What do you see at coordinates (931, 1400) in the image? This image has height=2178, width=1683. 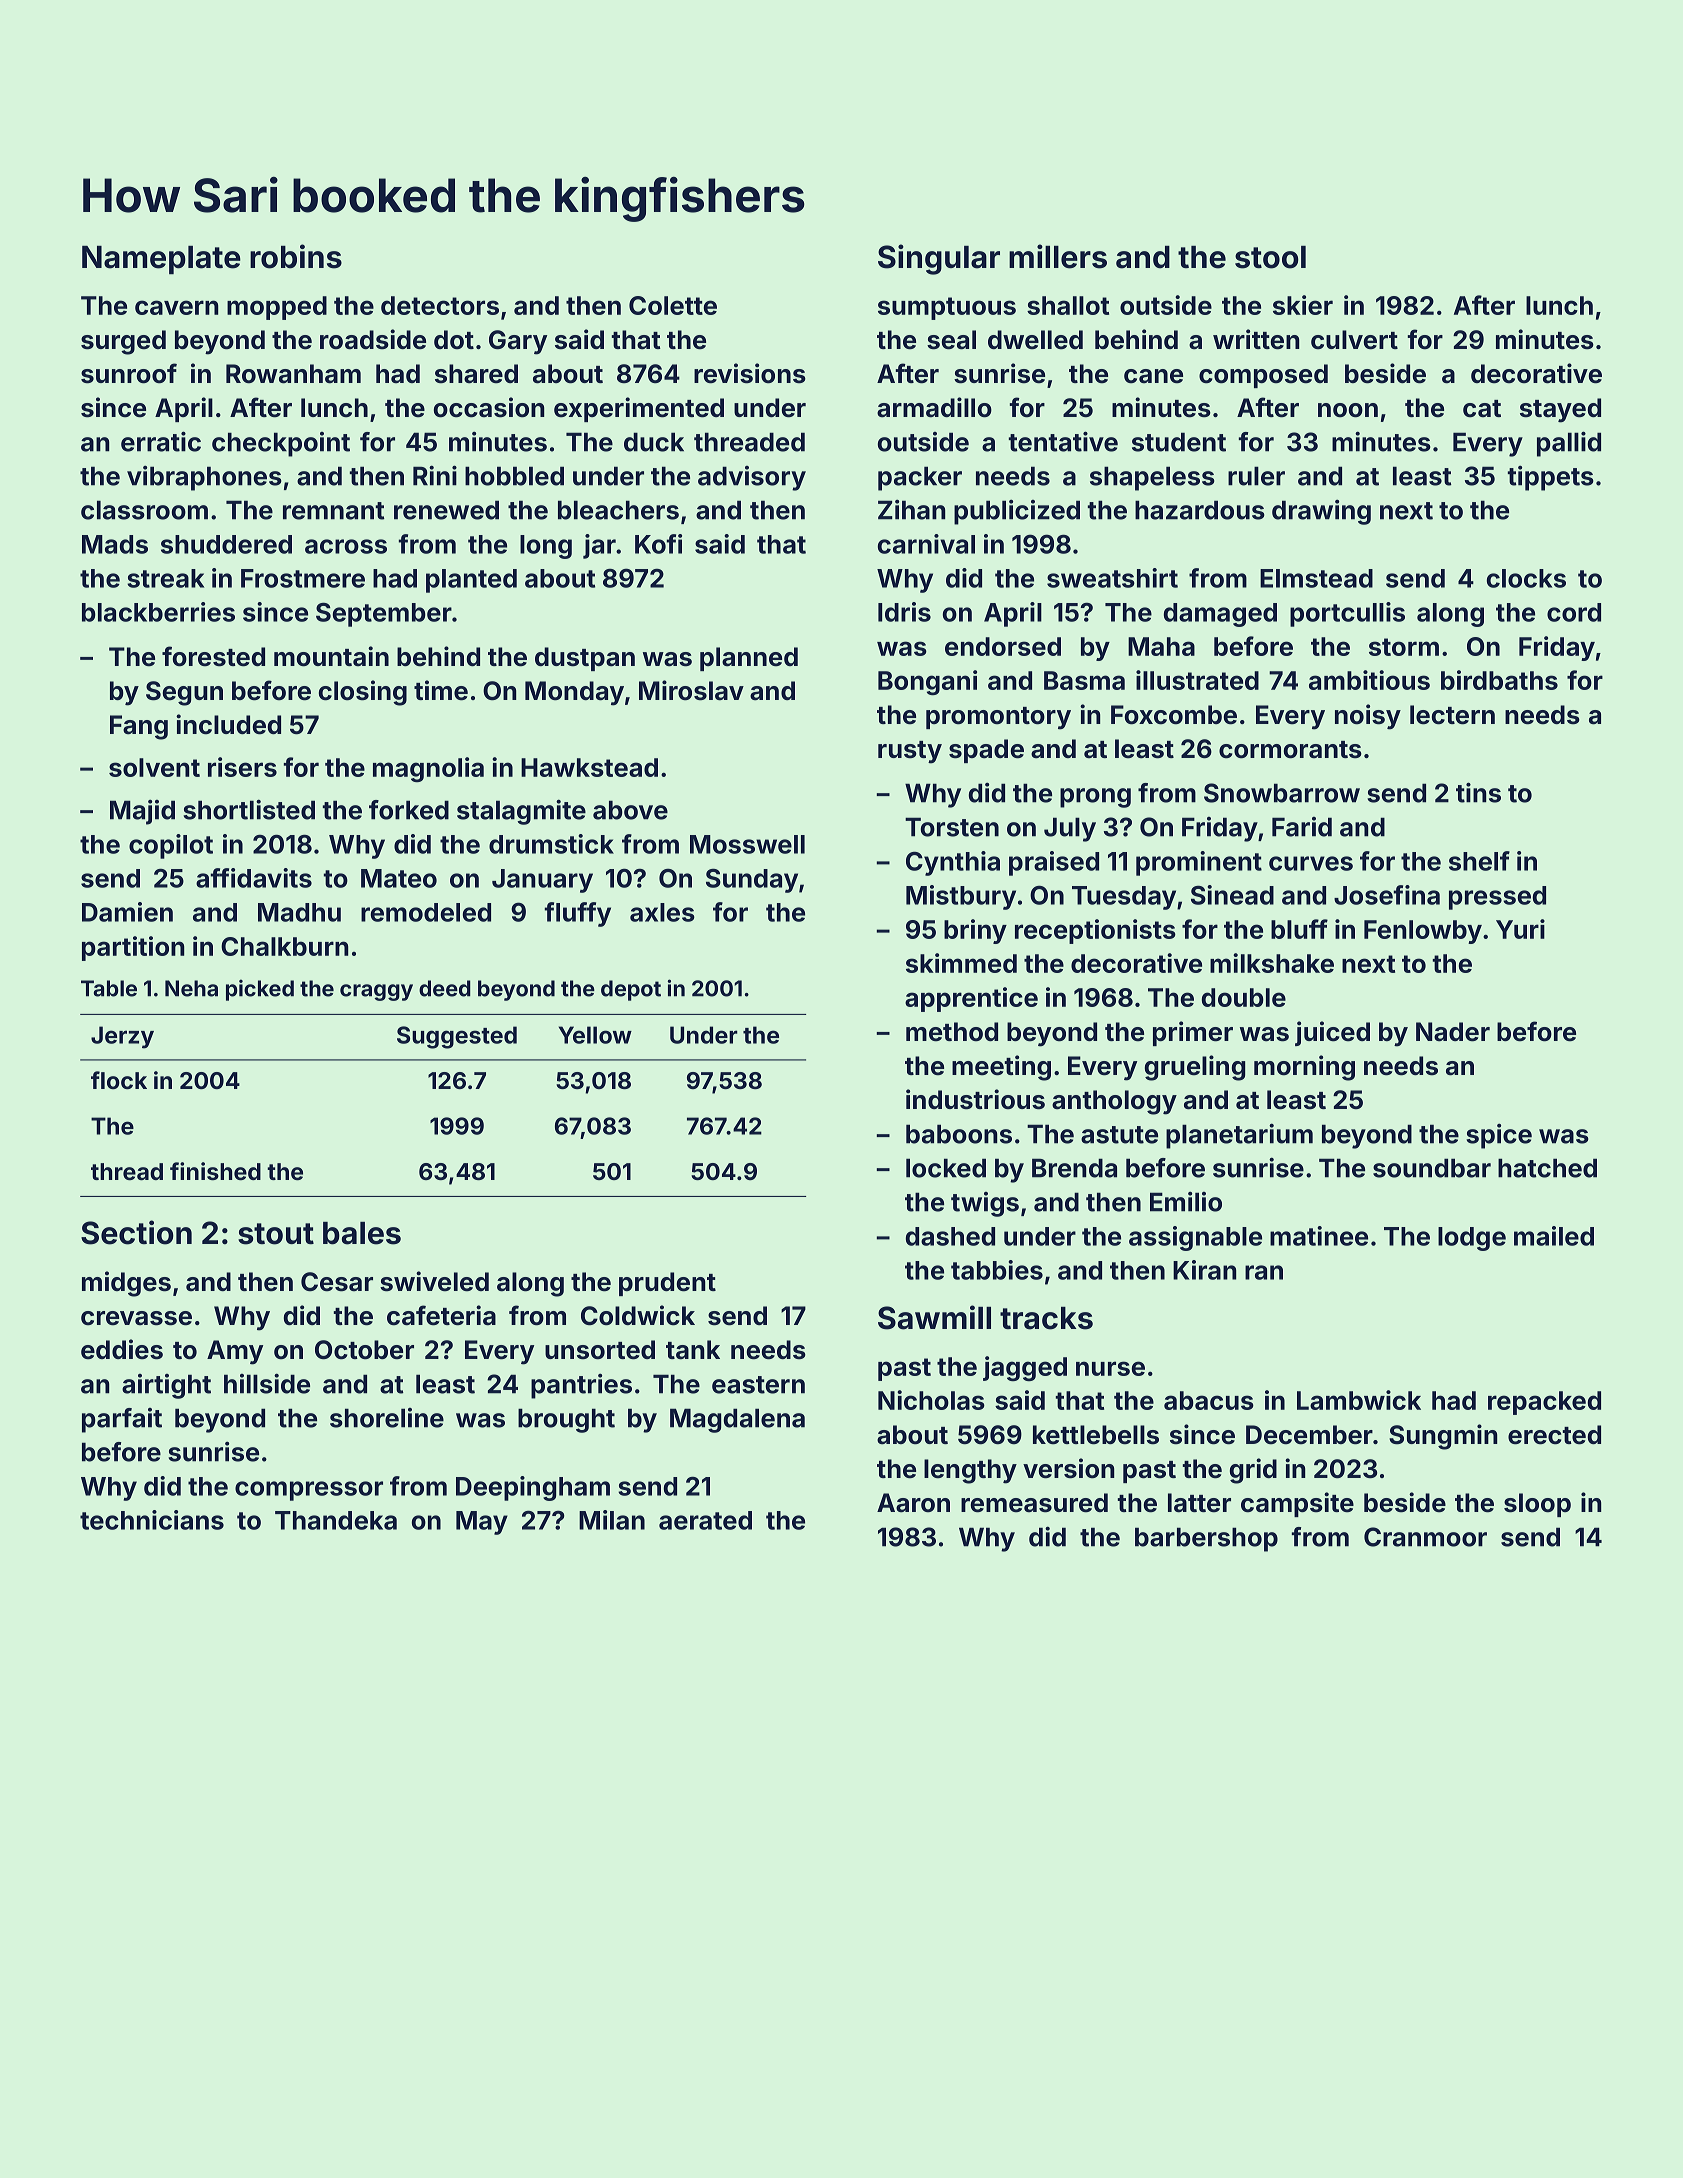 I see `Nicholas` at bounding box center [931, 1400].
